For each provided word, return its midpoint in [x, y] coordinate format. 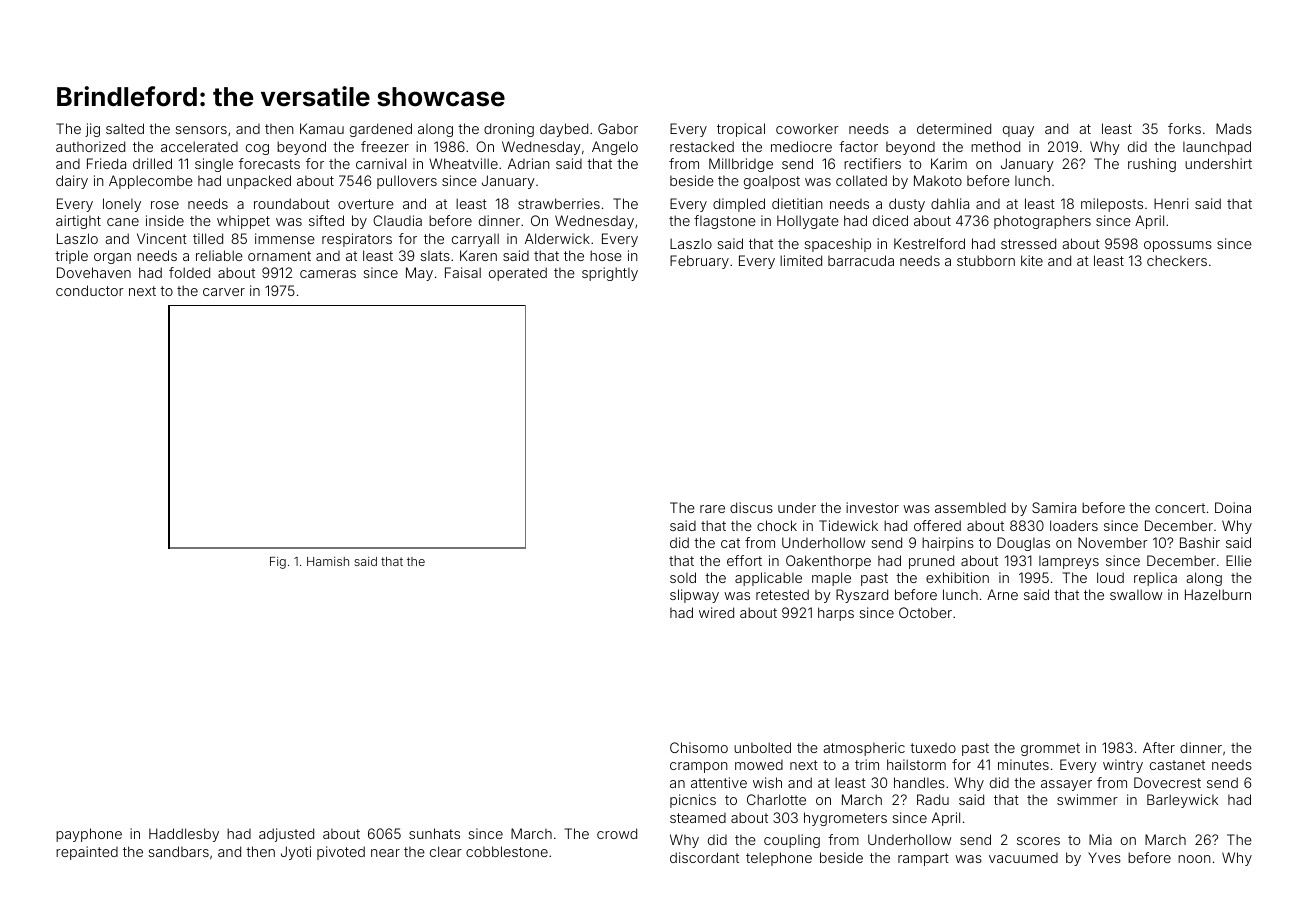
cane [123, 222]
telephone [779, 859]
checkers [1177, 260]
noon [1194, 859]
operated [518, 274]
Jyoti [296, 853]
